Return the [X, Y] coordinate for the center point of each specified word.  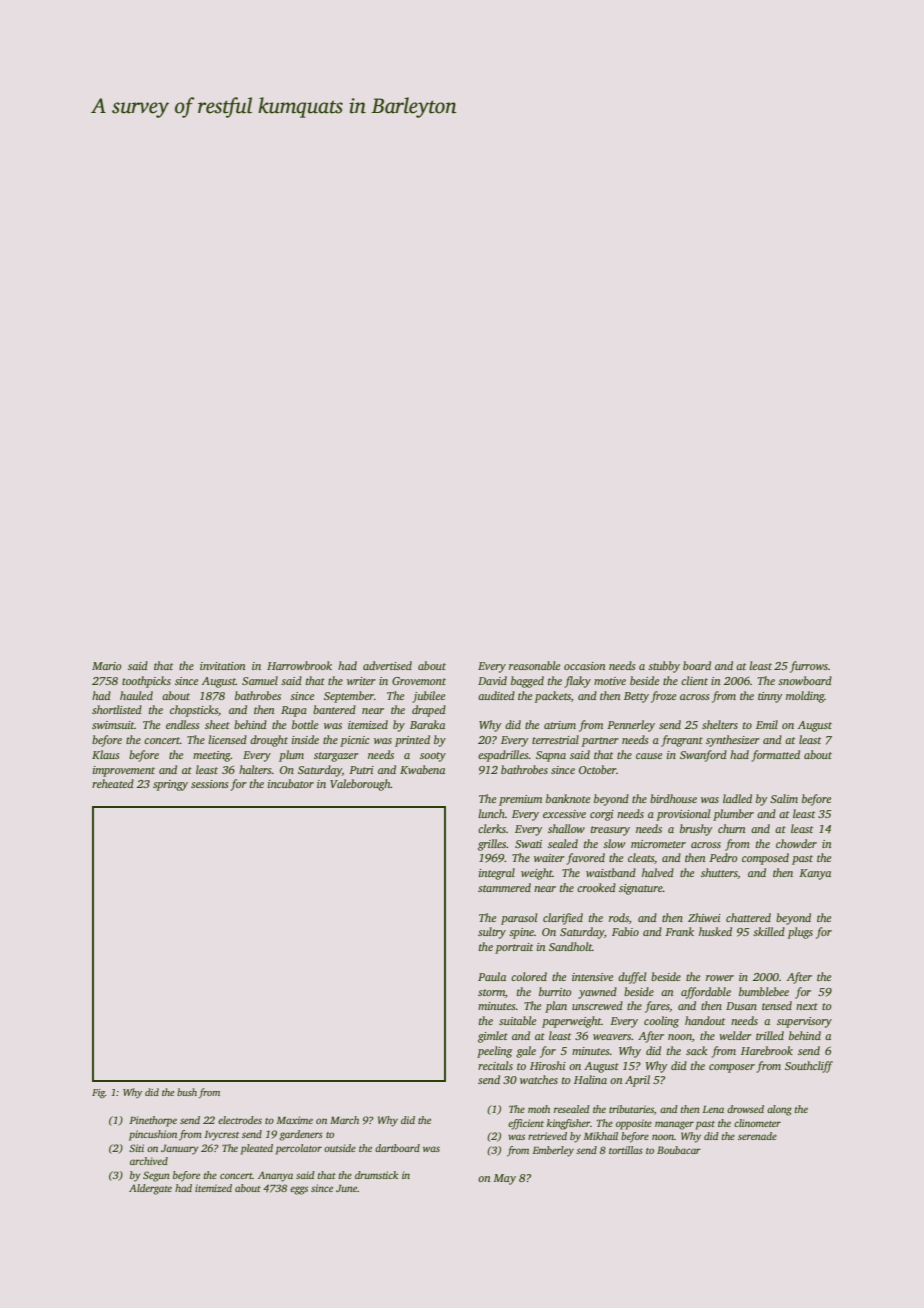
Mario [107, 666]
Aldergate [150, 1189]
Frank [679, 931]
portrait [514, 948]
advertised [387, 665]
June [346, 1188]
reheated [113, 783]
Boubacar [679, 1150]
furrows [809, 667]
